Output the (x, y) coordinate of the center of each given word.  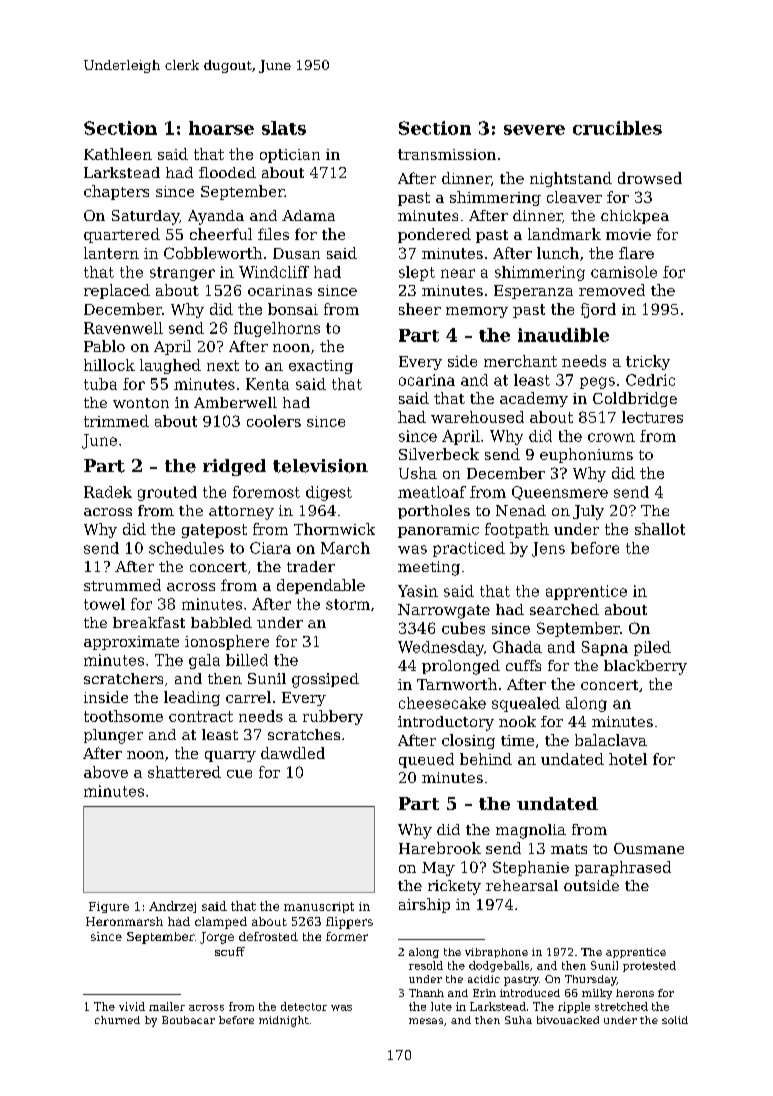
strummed (122, 585)
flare (636, 253)
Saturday (145, 217)
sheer (420, 309)
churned (117, 1020)
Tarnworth (457, 684)
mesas (426, 1021)
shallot (660, 529)
